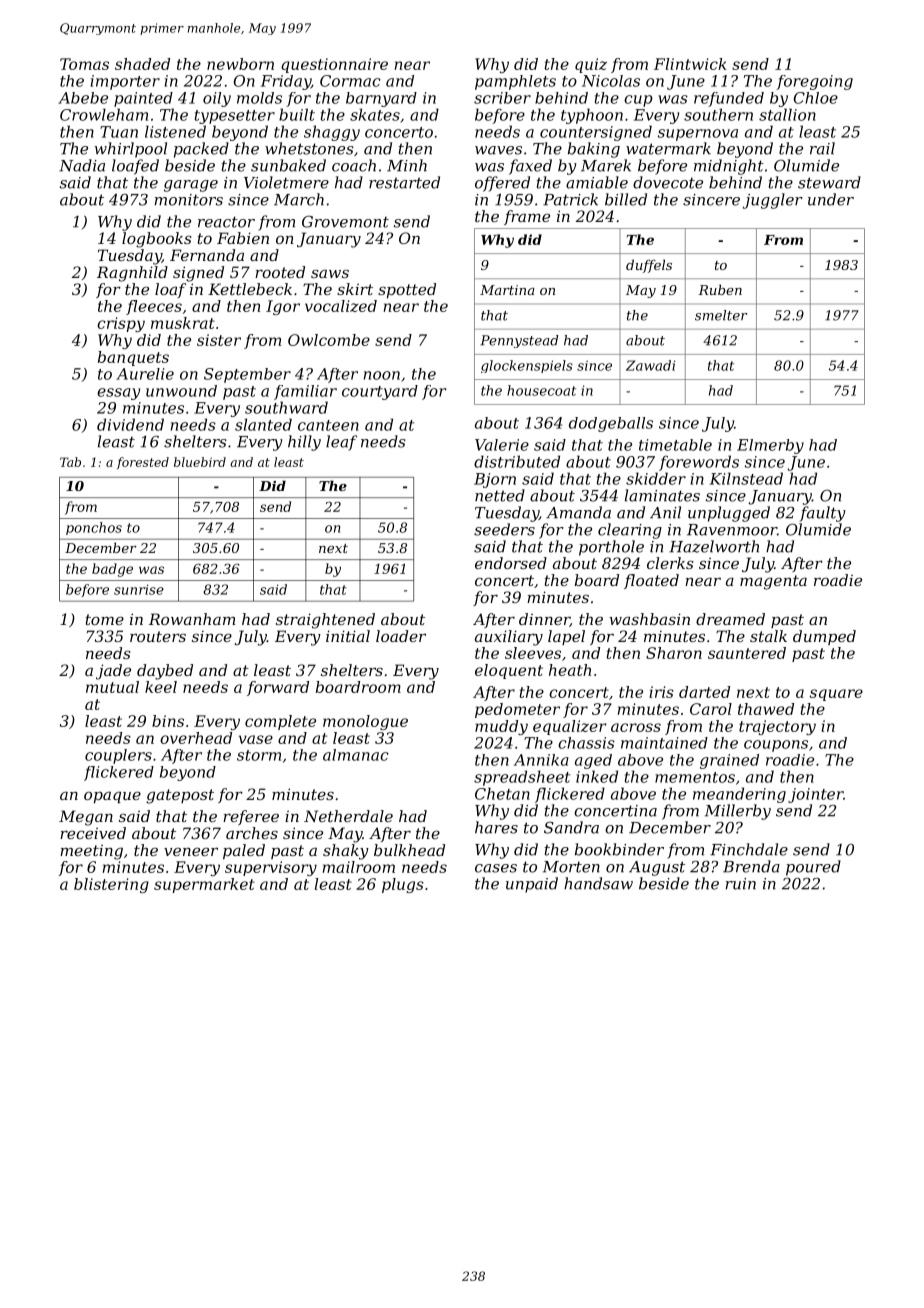 The image size is (924, 1308). I want to click on noon, so click(382, 375).
